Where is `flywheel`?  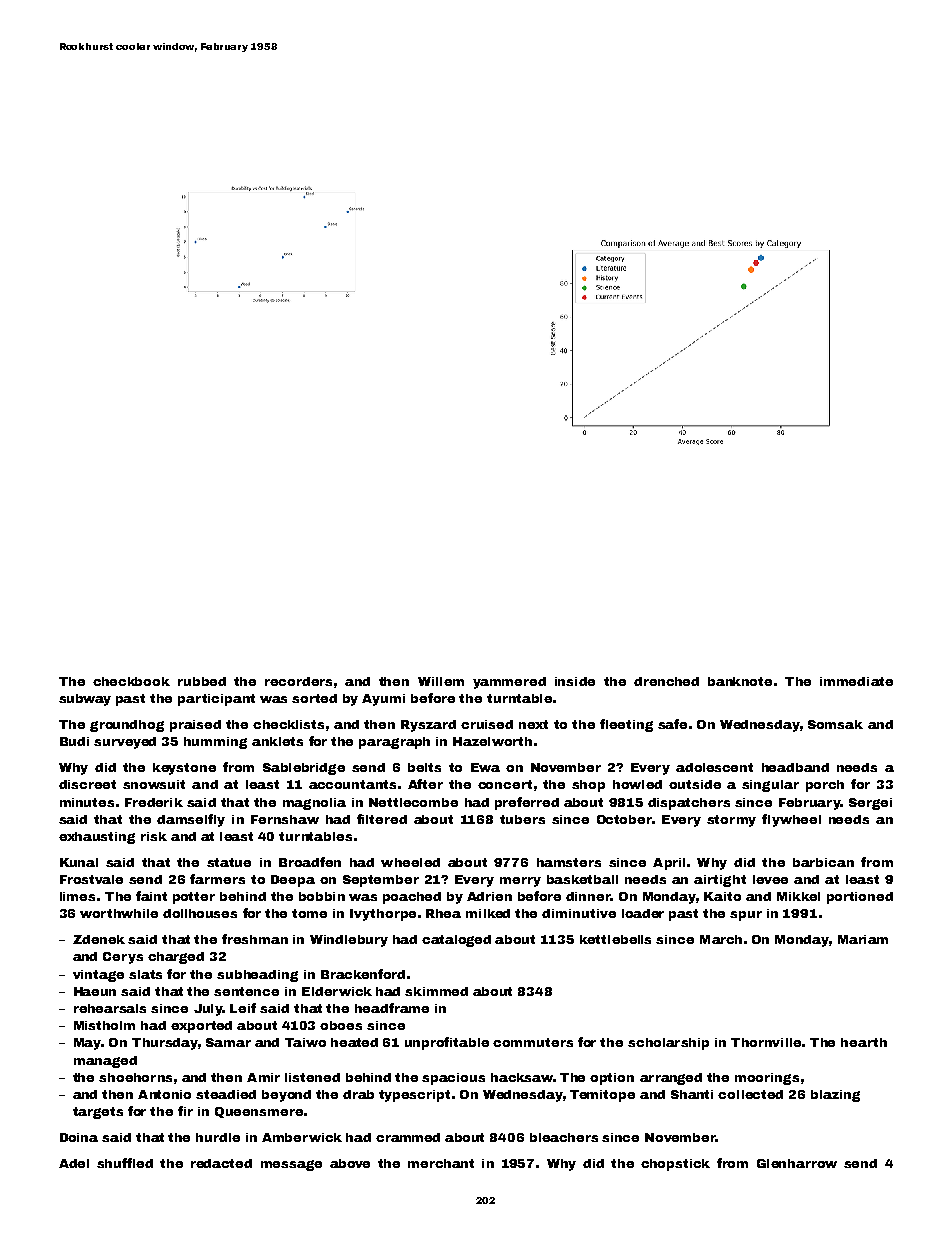 flywheel is located at coordinates (791, 820).
